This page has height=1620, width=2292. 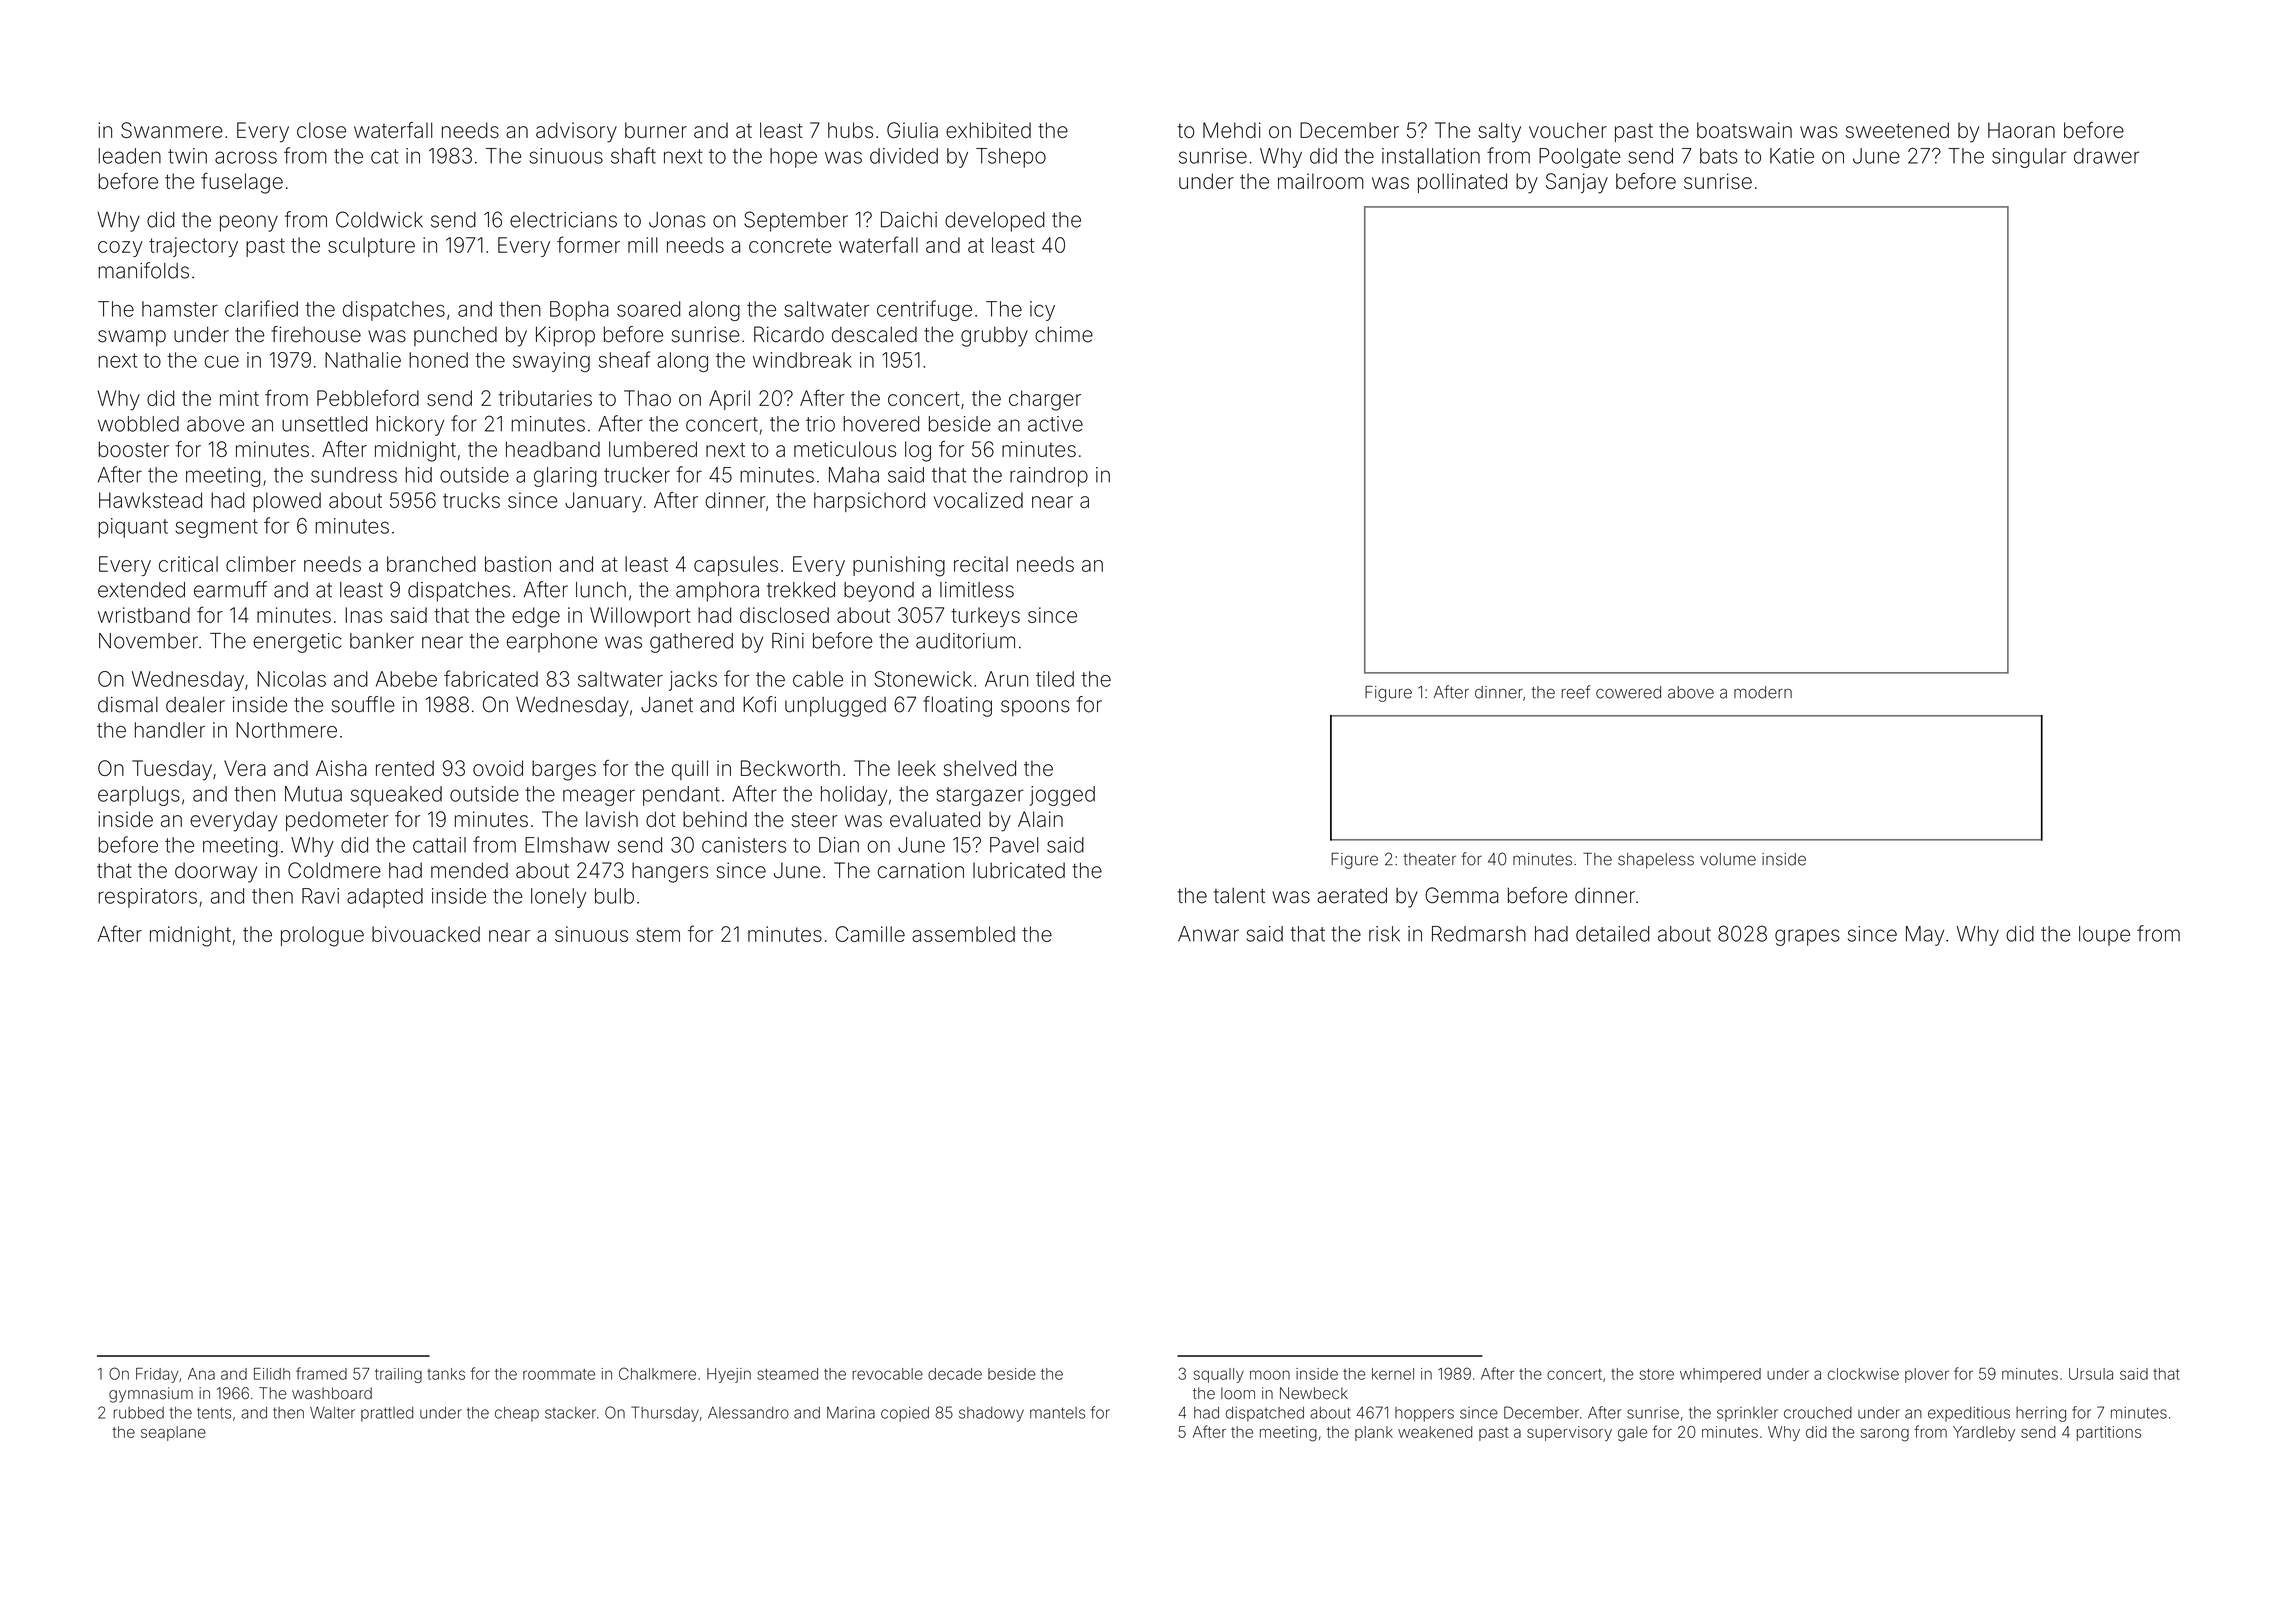 I want to click on Katie, so click(x=1792, y=156).
